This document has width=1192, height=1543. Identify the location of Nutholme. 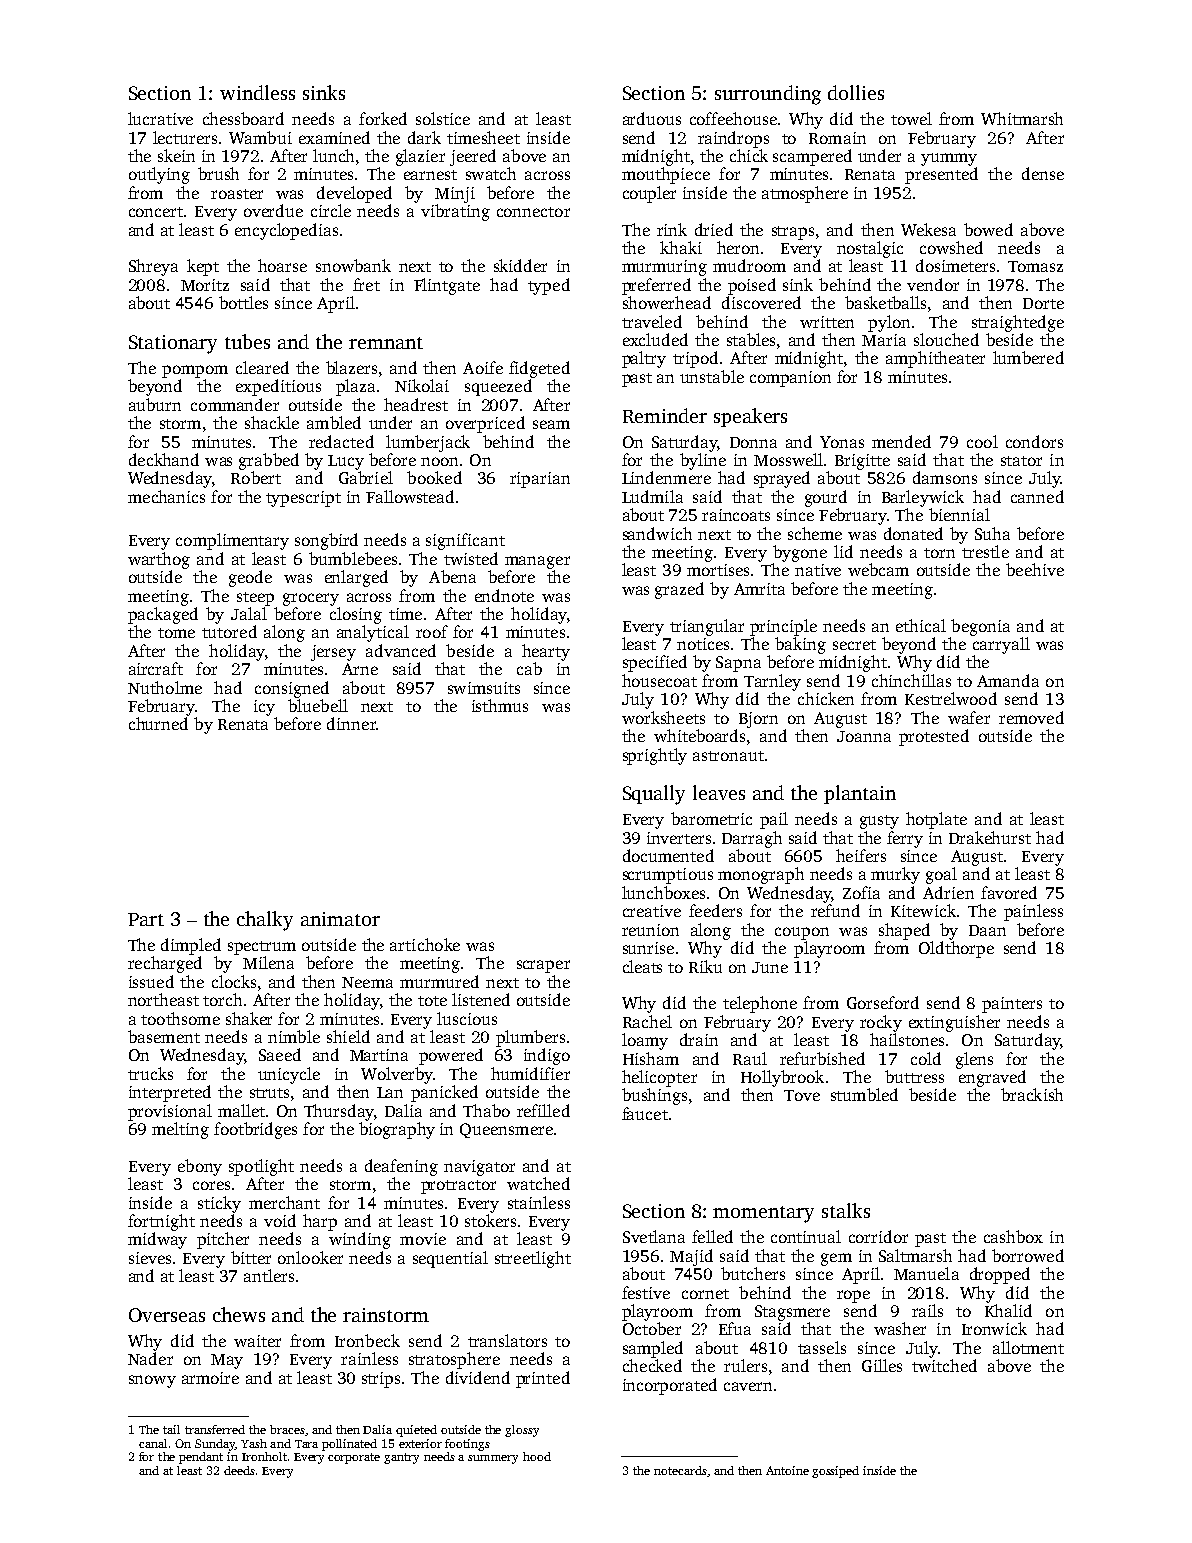
(165, 687).
